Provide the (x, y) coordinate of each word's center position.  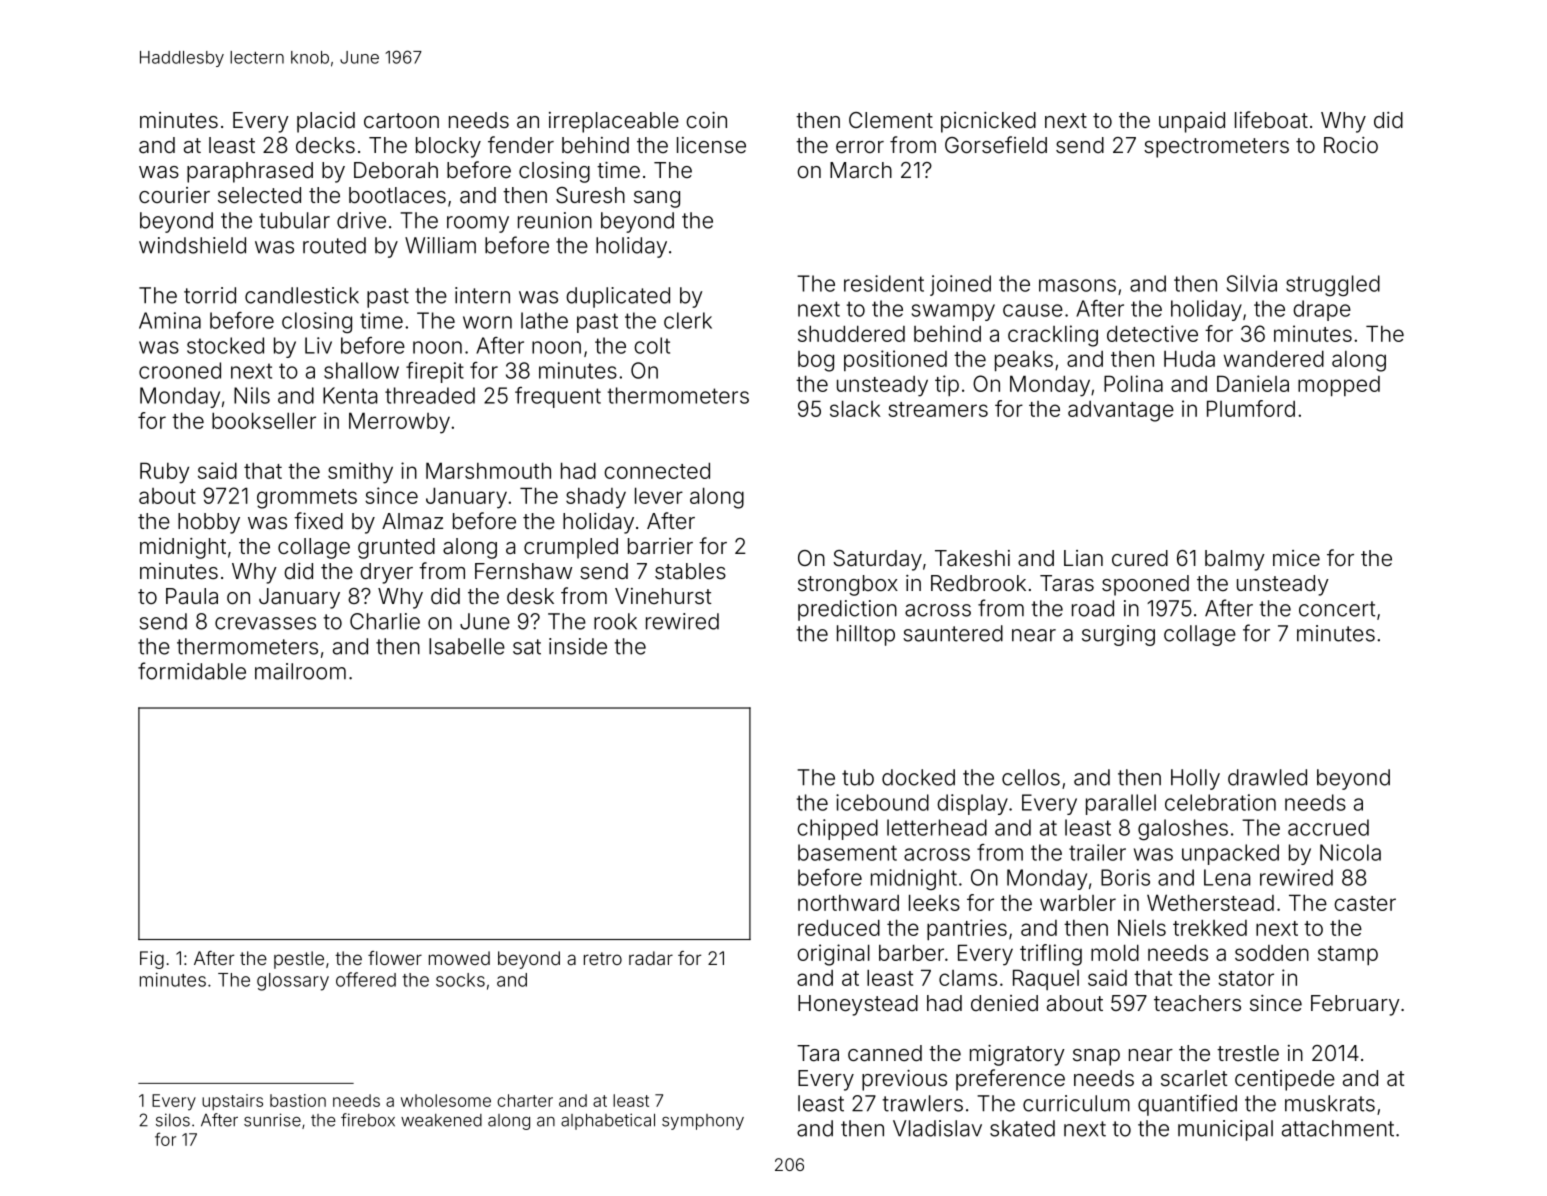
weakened (441, 1120)
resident (884, 283)
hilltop (866, 635)
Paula (192, 596)
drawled (1267, 777)
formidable (192, 671)
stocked (225, 345)
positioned (895, 360)
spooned (1145, 585)
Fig (152, 960)
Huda (1189, 358)
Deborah (396, 170)
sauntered (953, 633)
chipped (837, 829)
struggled (1333, 285)
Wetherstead (1210, 902)
